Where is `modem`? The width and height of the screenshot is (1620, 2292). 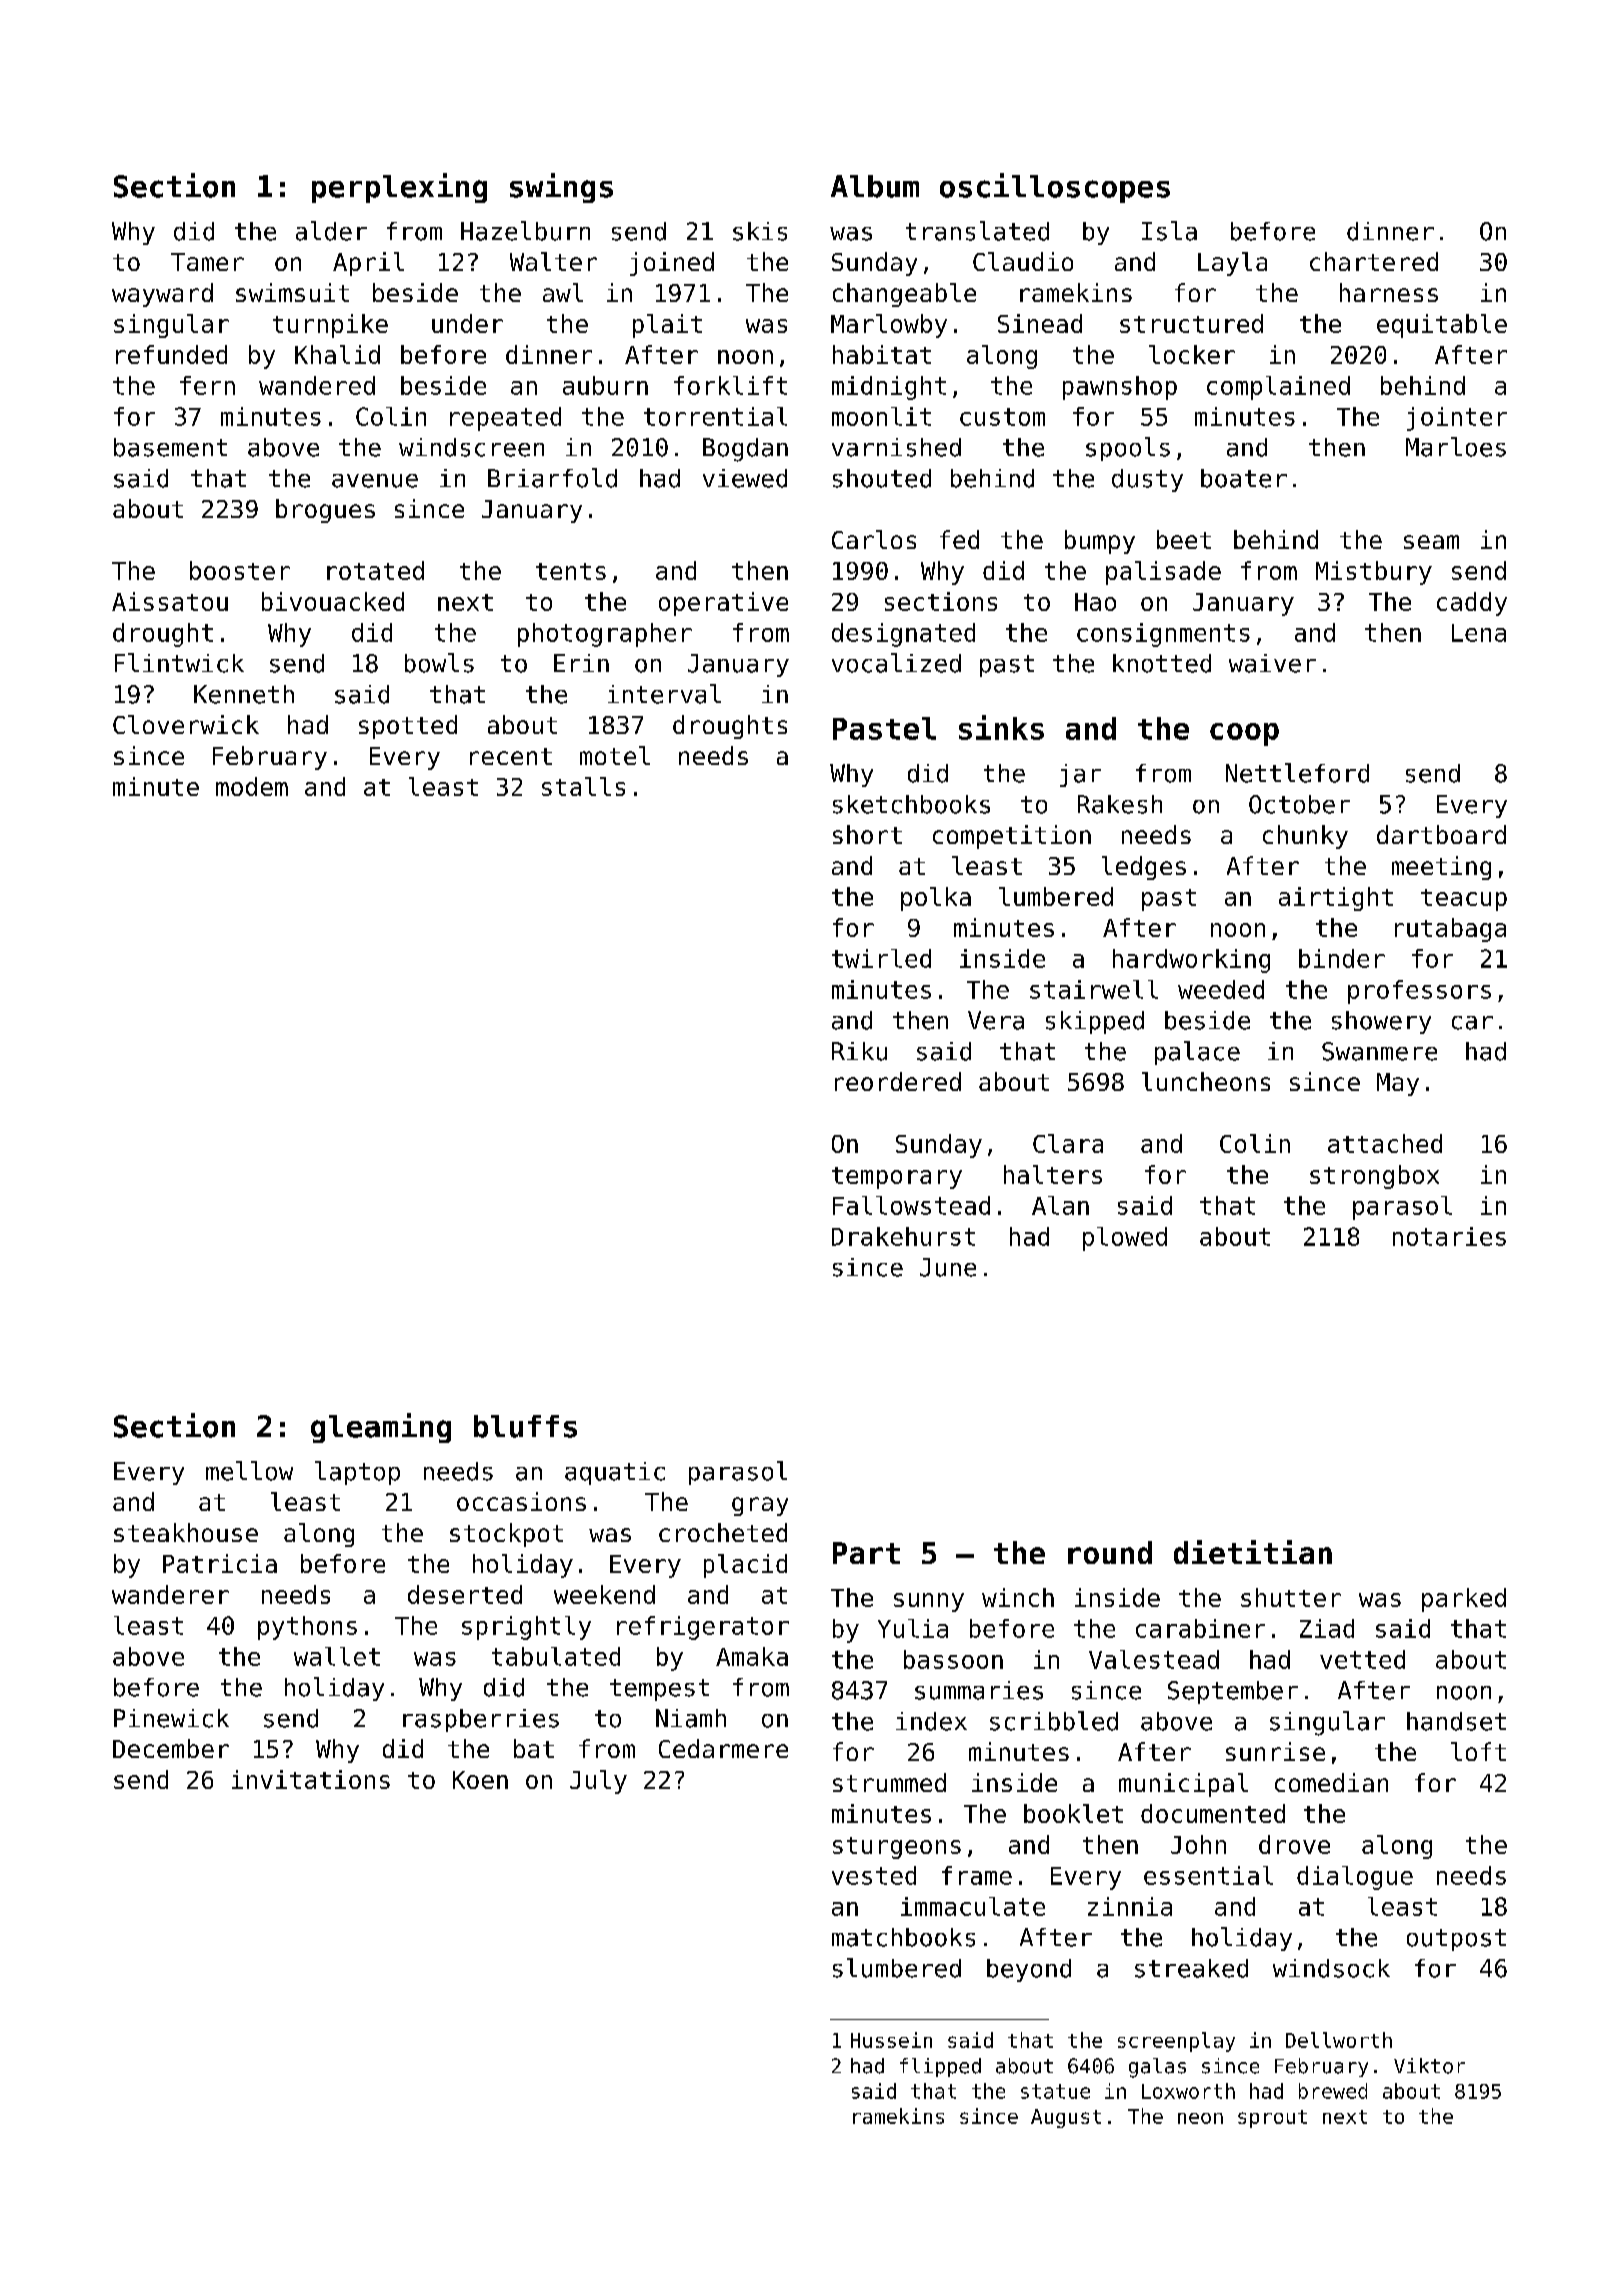 modem is located at coordinates (252, 786).
